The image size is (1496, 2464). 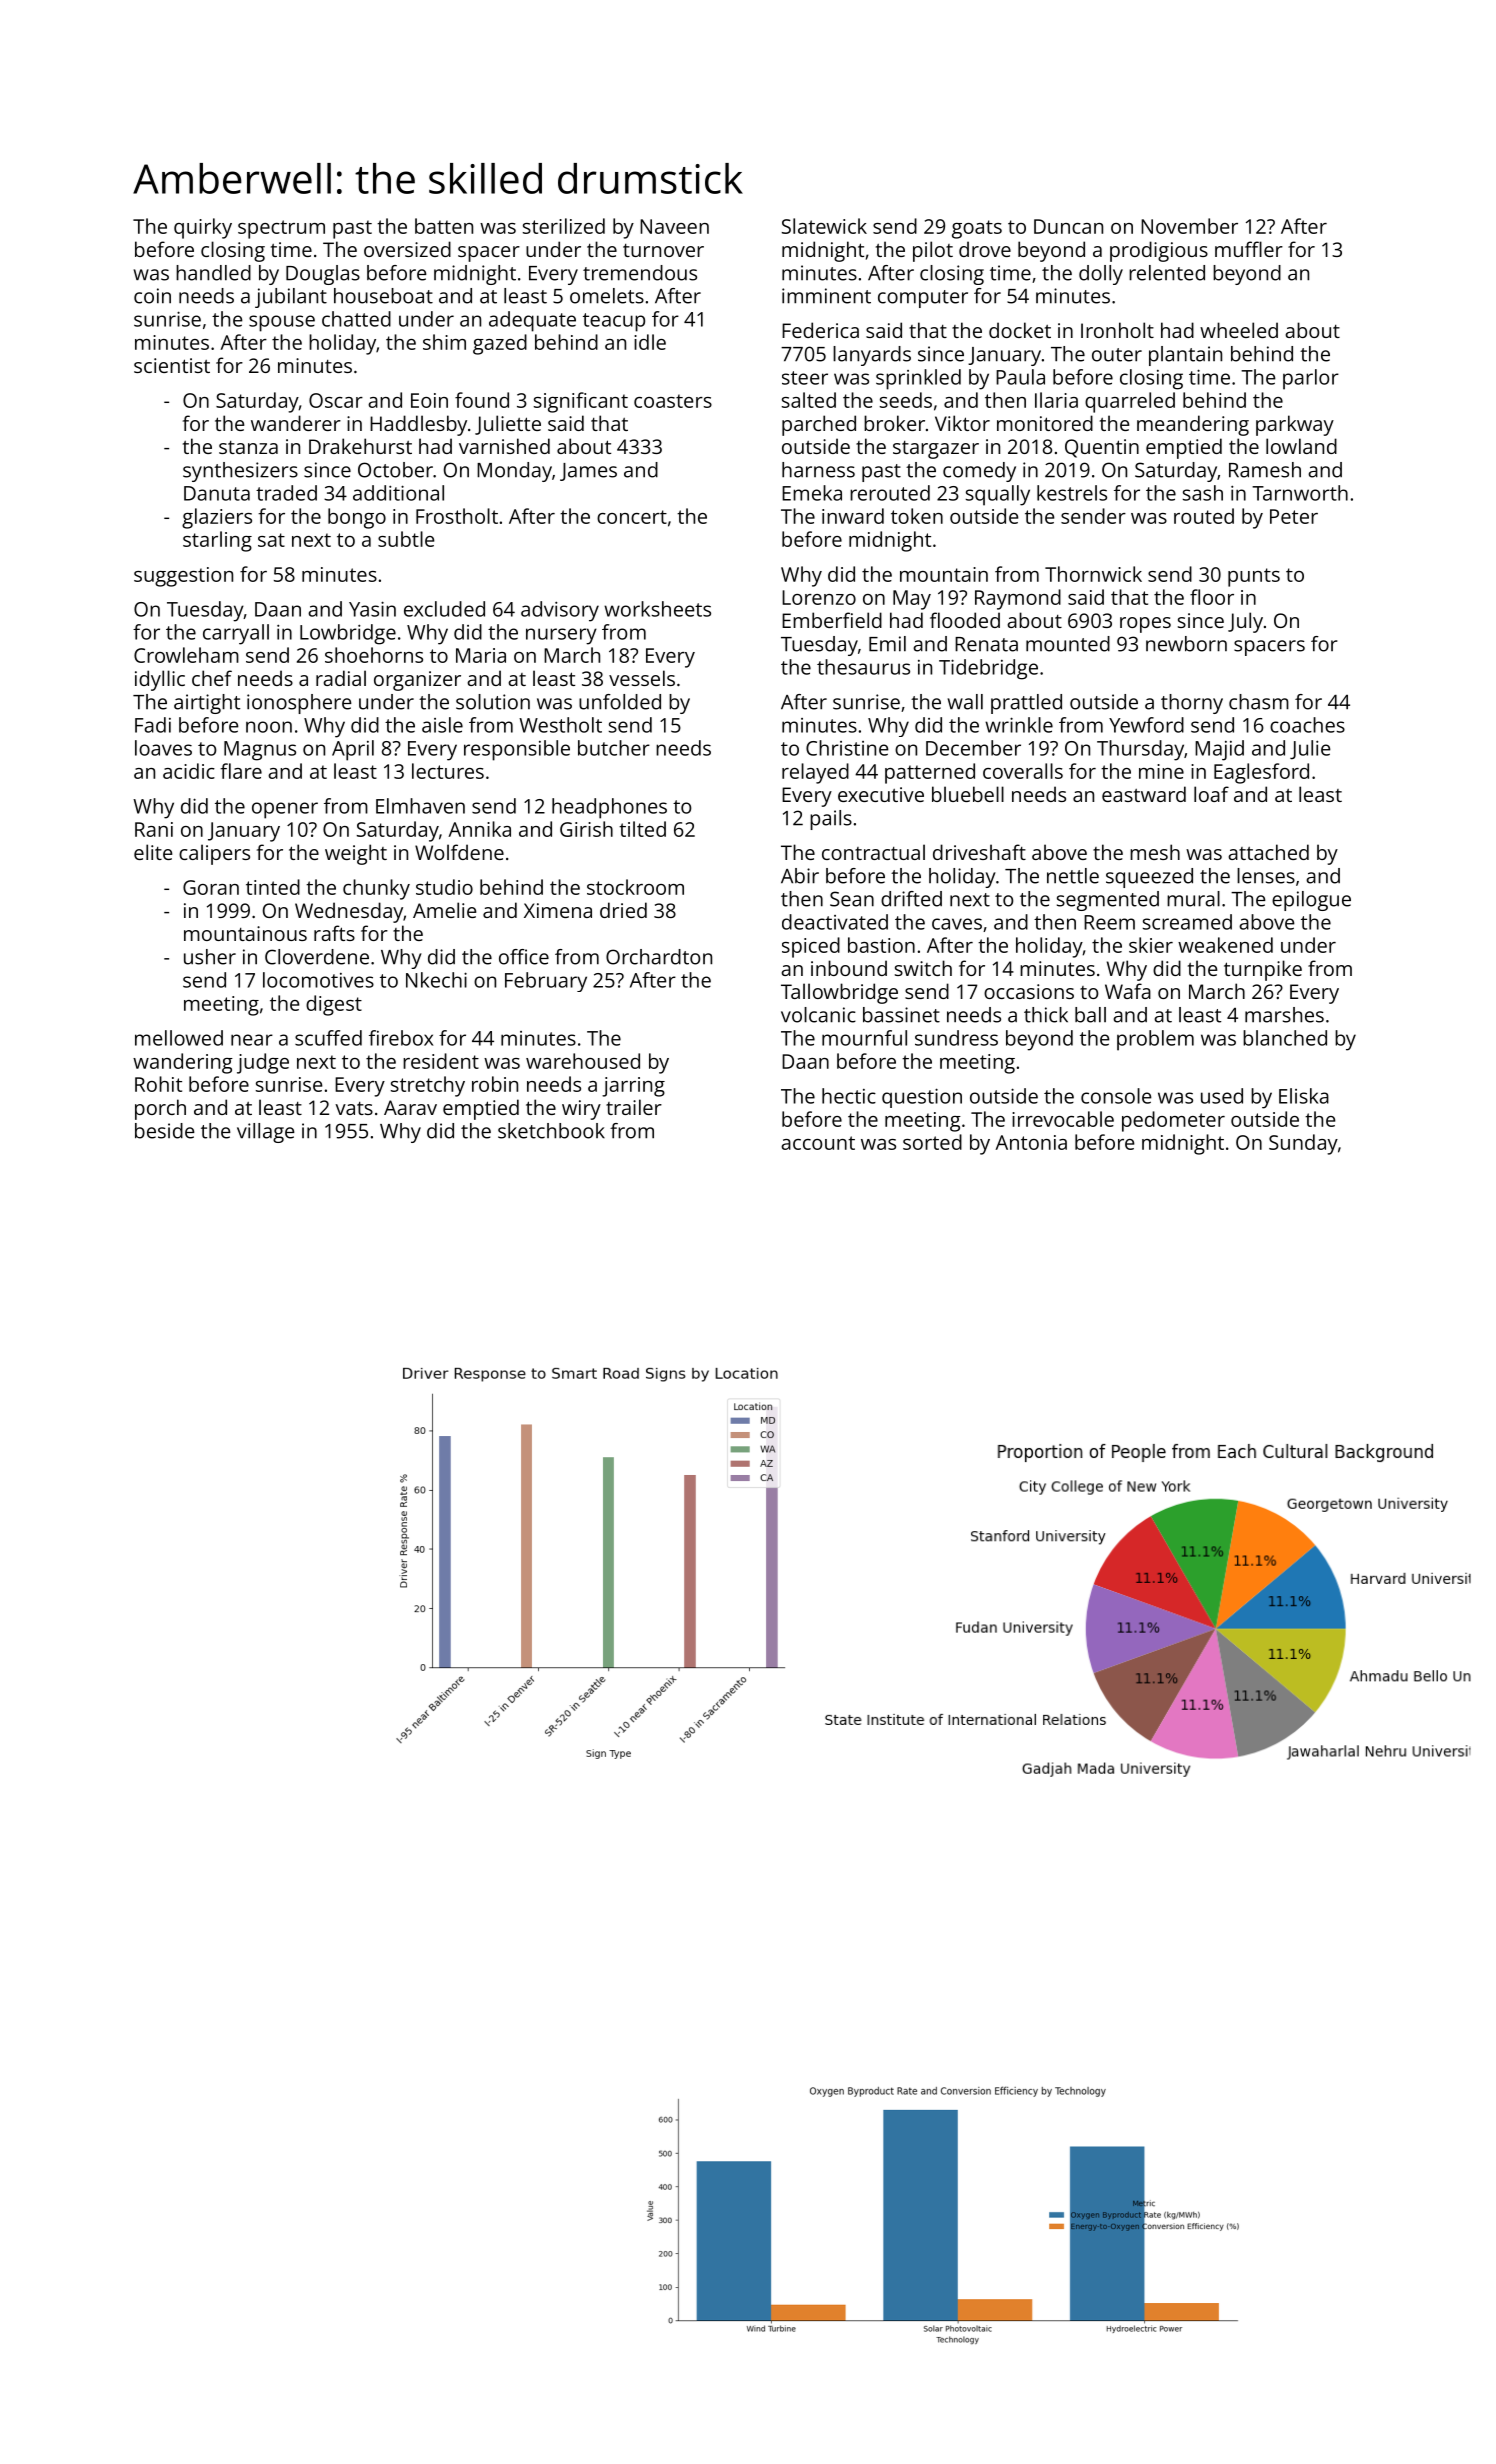 I want to click on pails, so click(x=831, y=820).
